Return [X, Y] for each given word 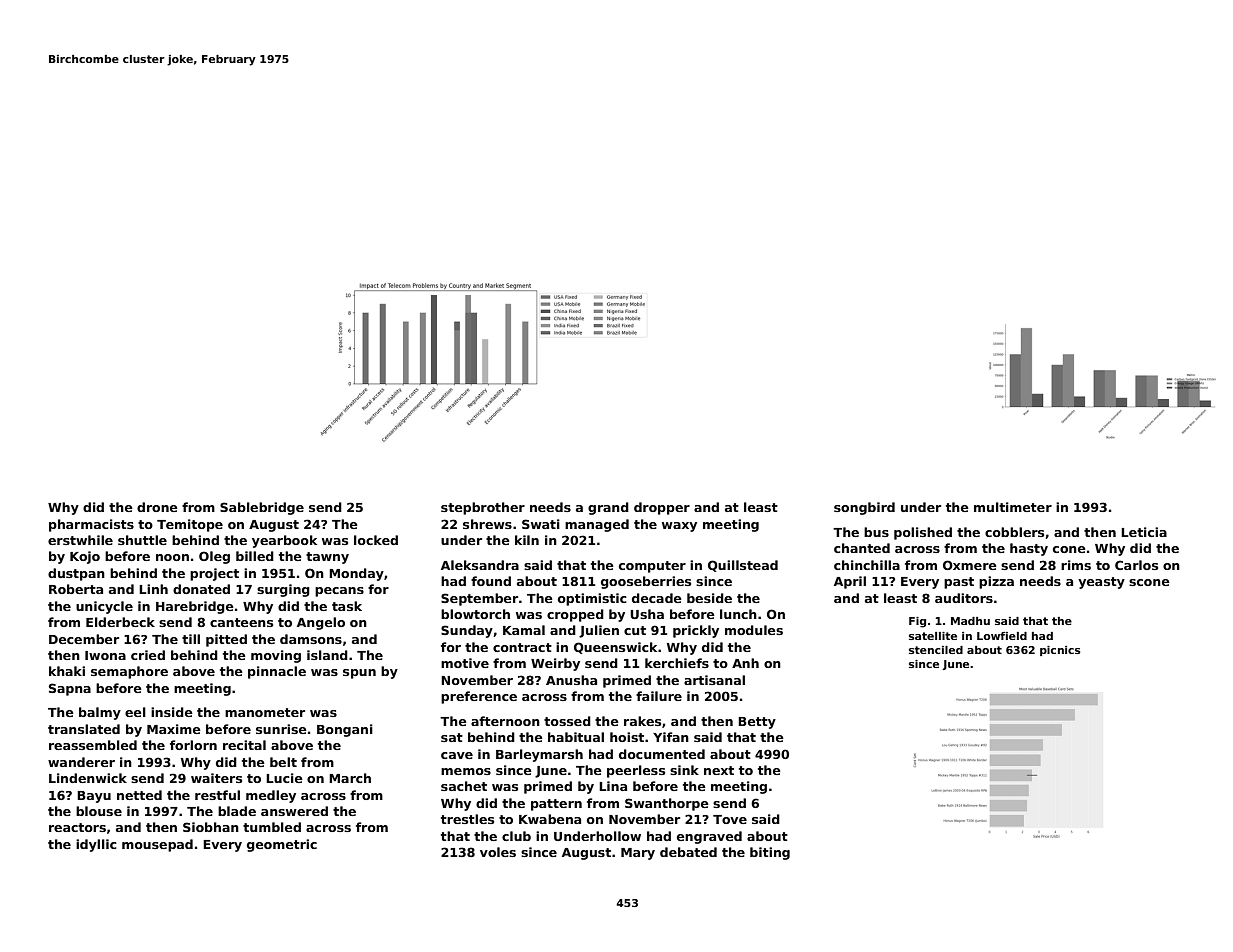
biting [770, 853]
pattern [556, 805]
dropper [662, 508]
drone [157, 507]
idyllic [96, 845]
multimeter [1013, 507]
